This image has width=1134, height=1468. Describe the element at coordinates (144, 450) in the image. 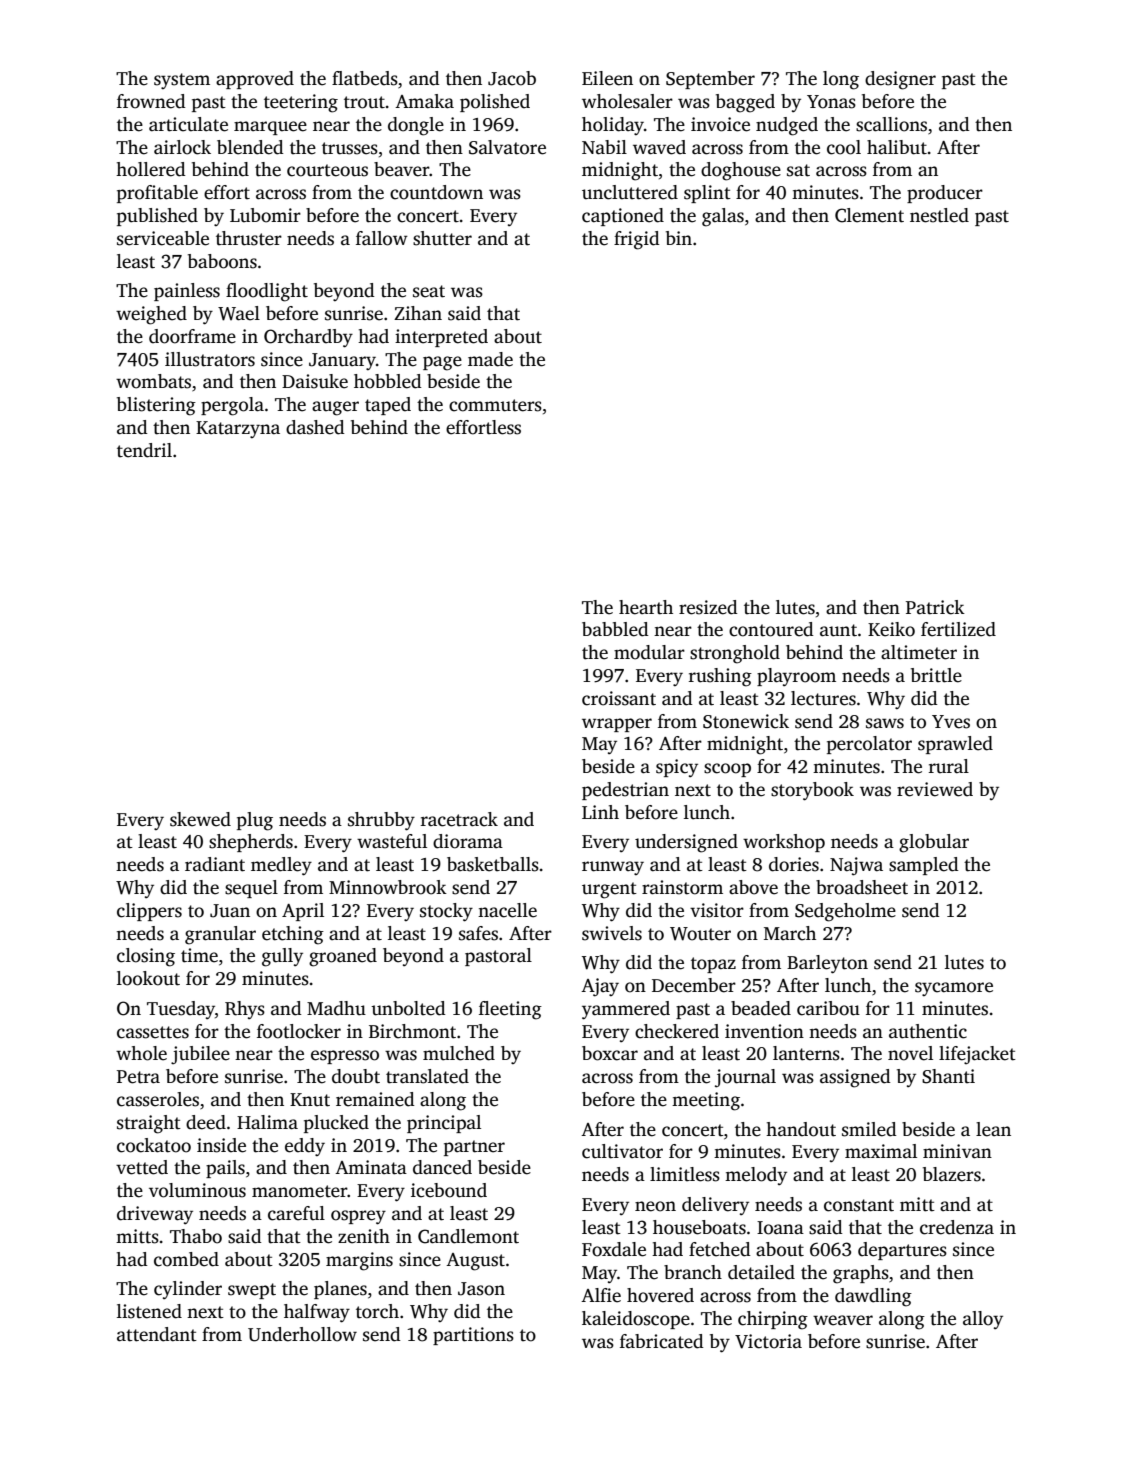

I see `tendril` at that location.
